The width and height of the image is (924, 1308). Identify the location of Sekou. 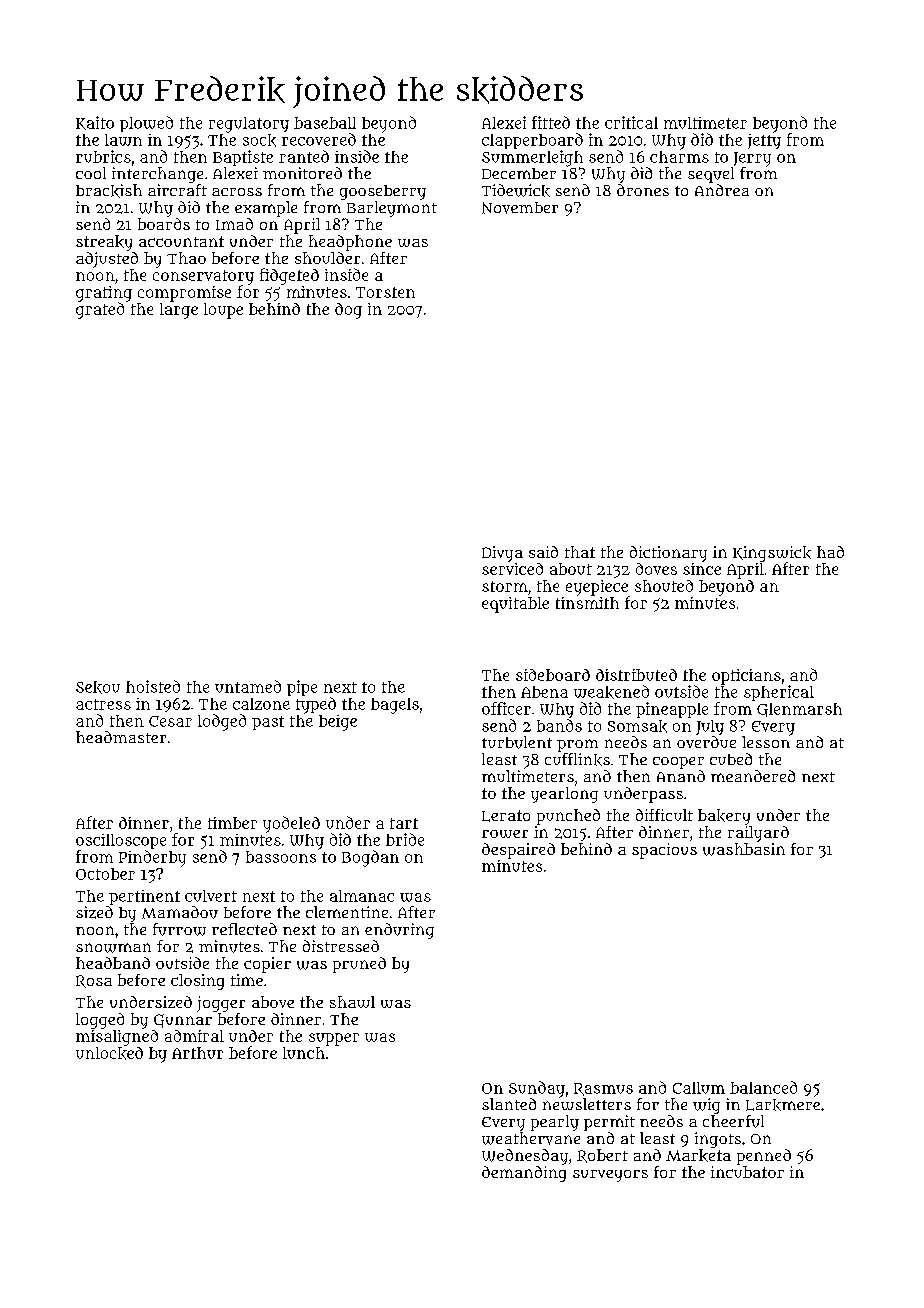
(98, 687).
